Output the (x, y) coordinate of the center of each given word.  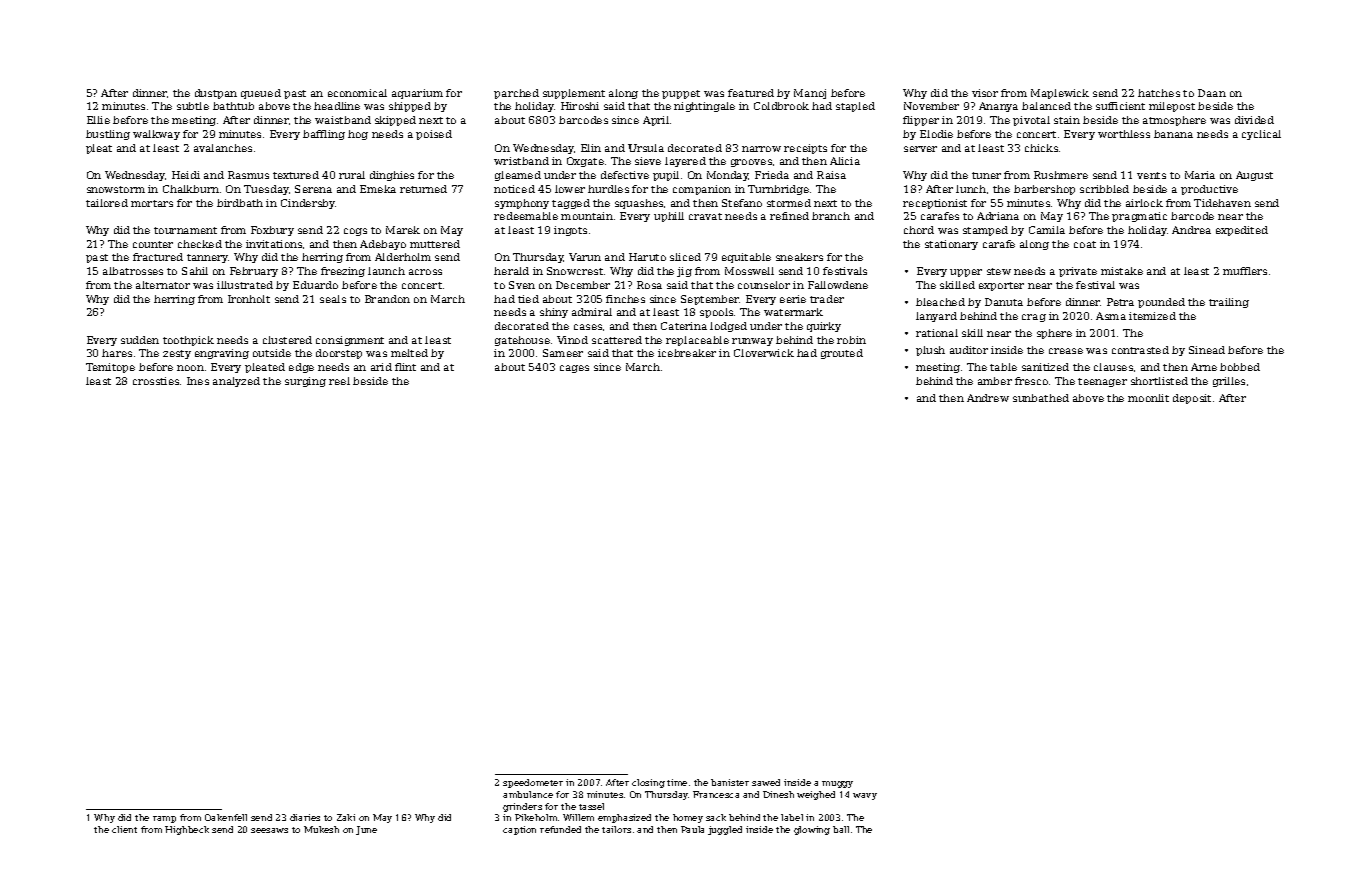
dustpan (216, 94)
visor (985, 93)
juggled (725, 830)
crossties (156, 381)
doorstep (339, 354)
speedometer (533, 783)
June (366, 830)
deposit (1192, 399)
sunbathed (1041, 398)
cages (574, 369)
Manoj (810, 94)
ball (841, 829)
